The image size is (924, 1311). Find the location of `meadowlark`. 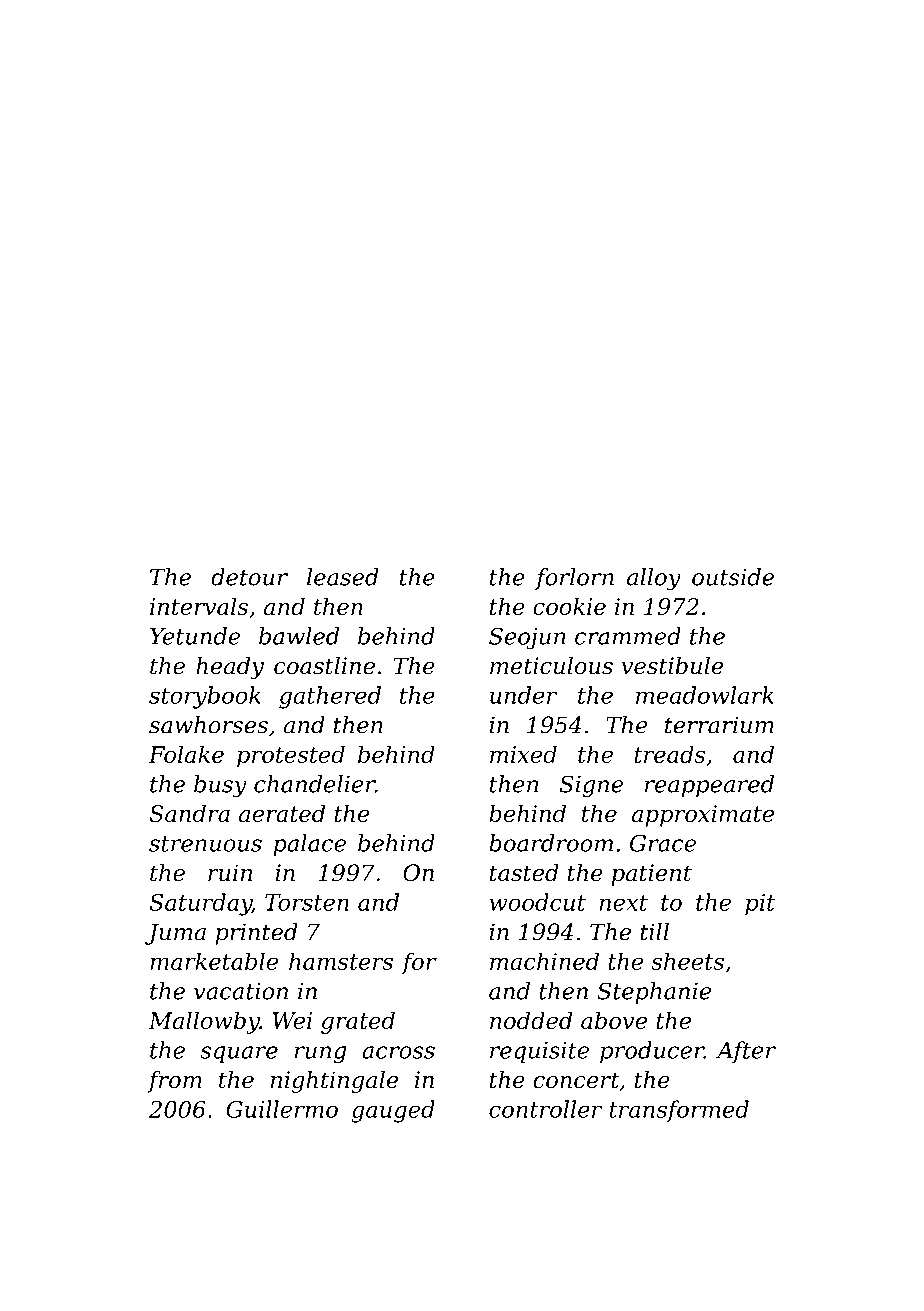

meadowlark is located at coordinates (705, 695).
